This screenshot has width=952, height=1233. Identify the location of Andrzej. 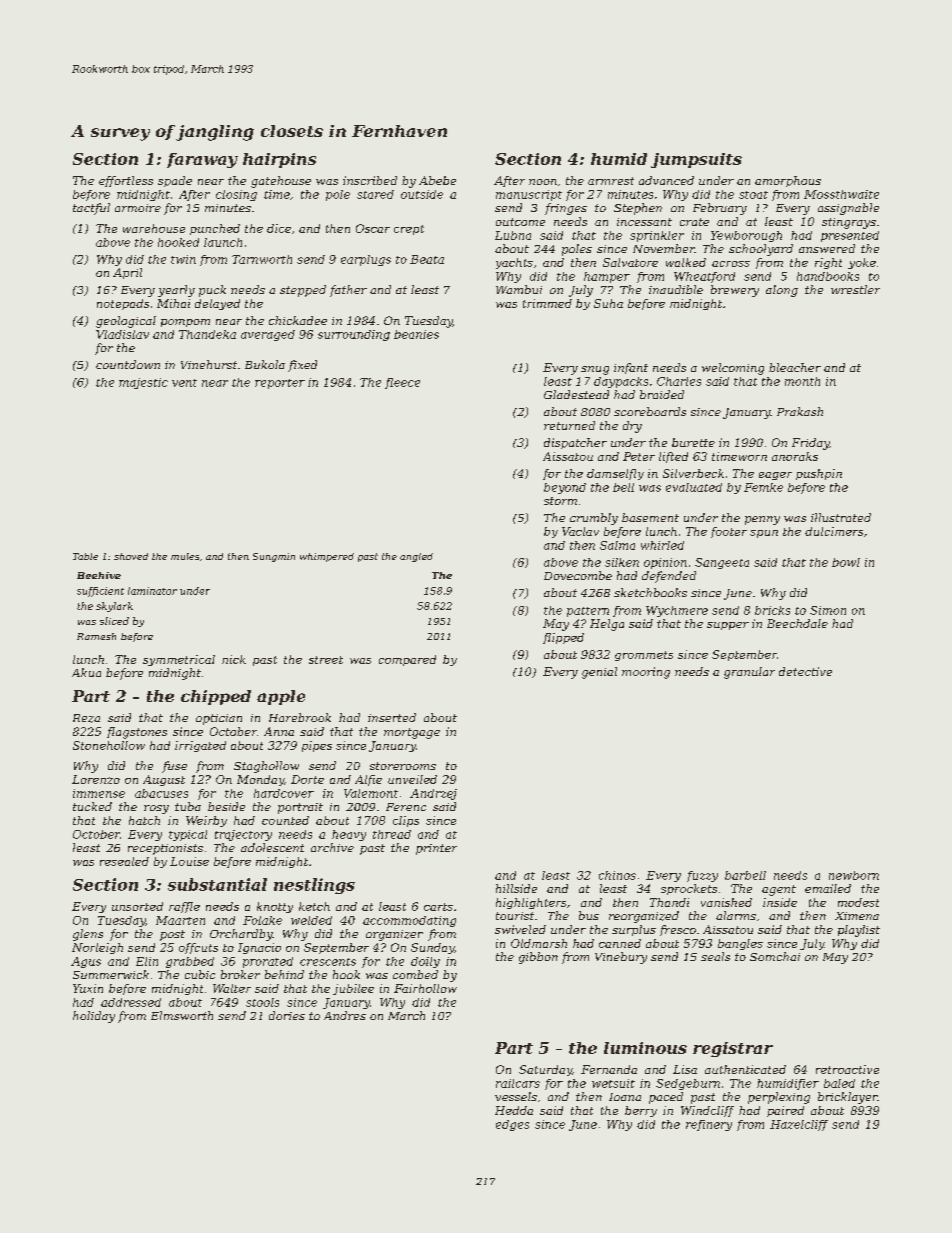
(433, 794).
